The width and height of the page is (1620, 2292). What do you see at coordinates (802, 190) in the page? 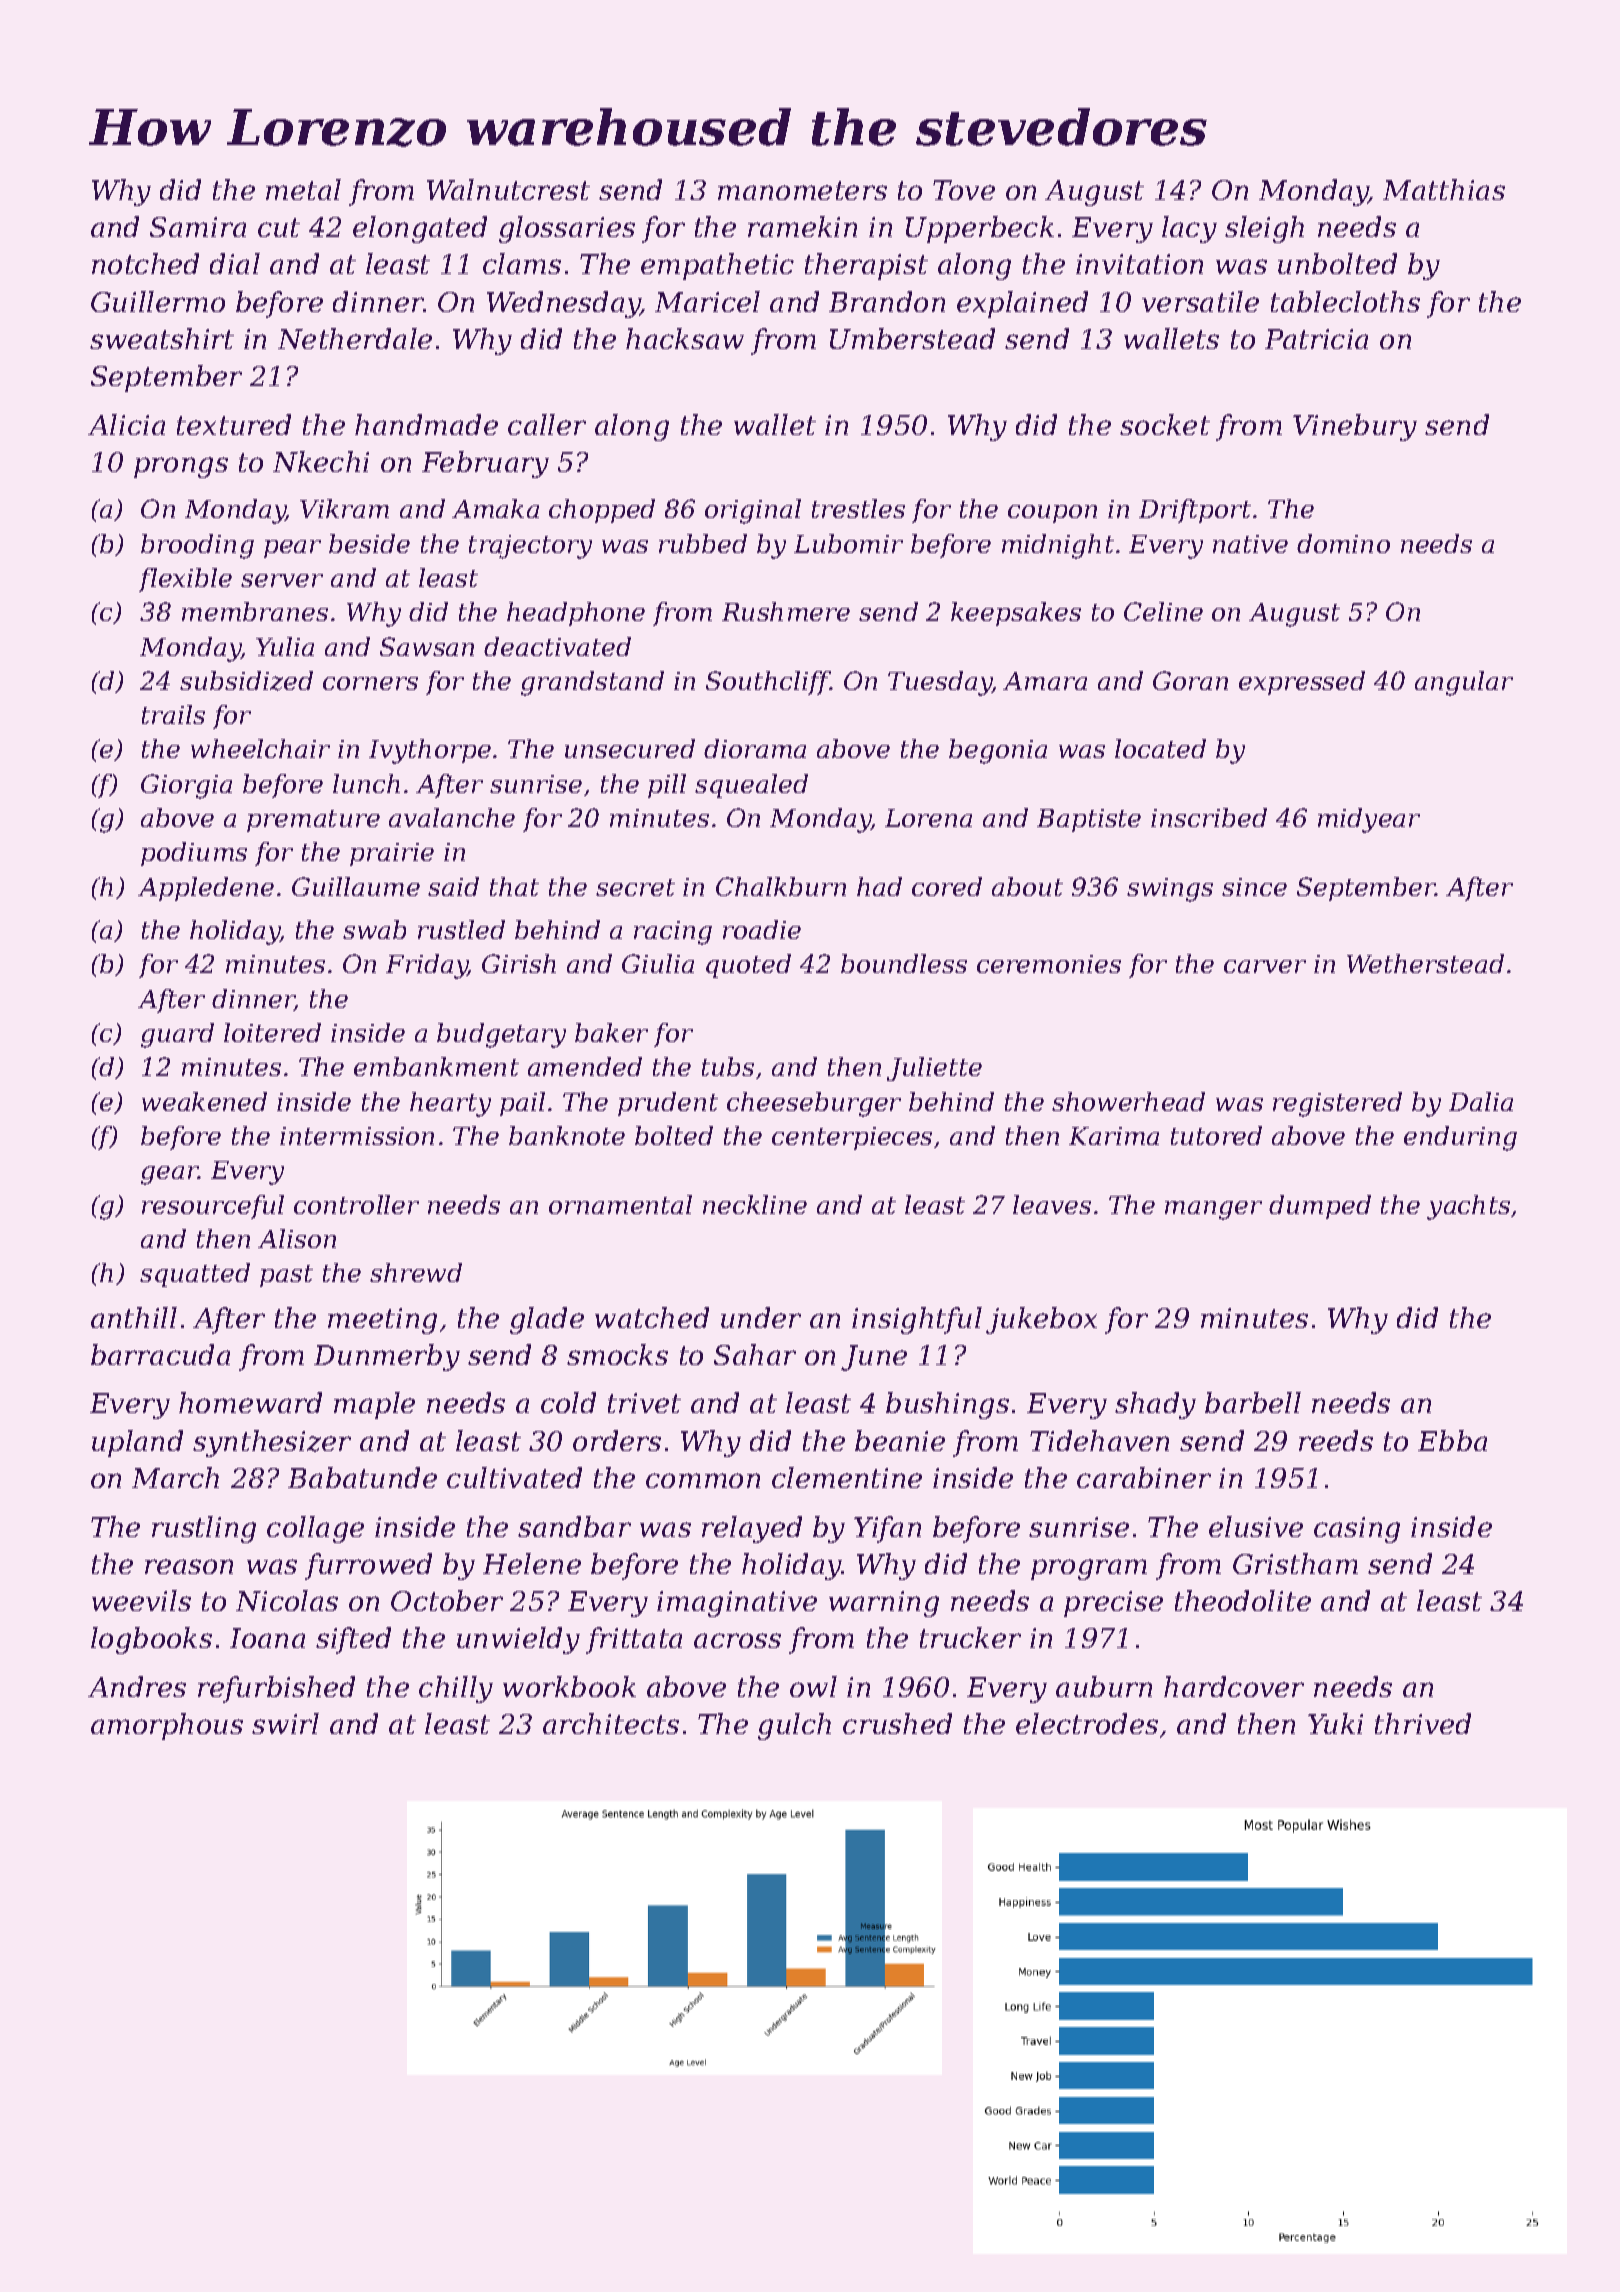
I see `manometers` at bounding box center [802, 190].
